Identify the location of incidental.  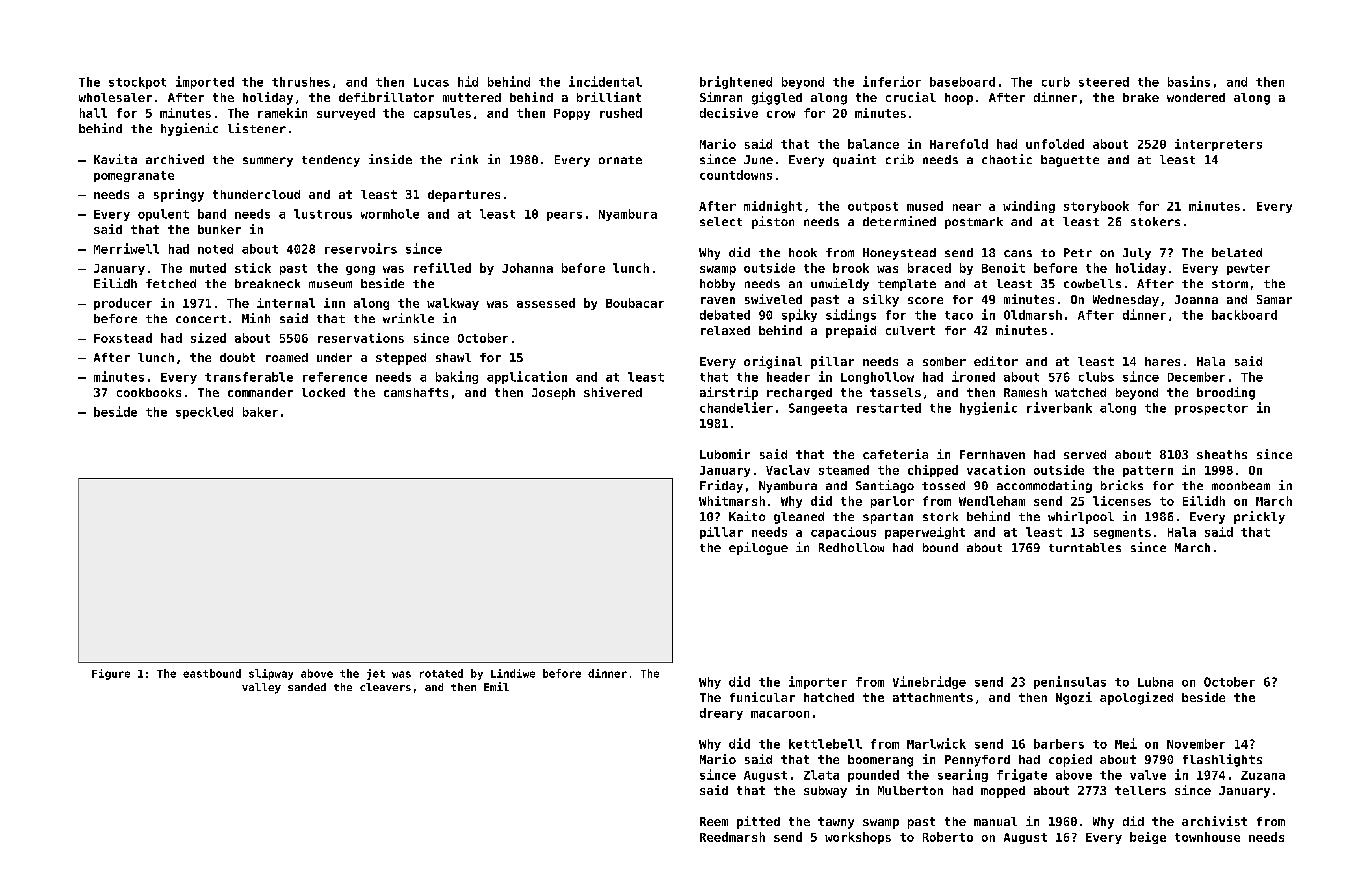
(605, 81).
